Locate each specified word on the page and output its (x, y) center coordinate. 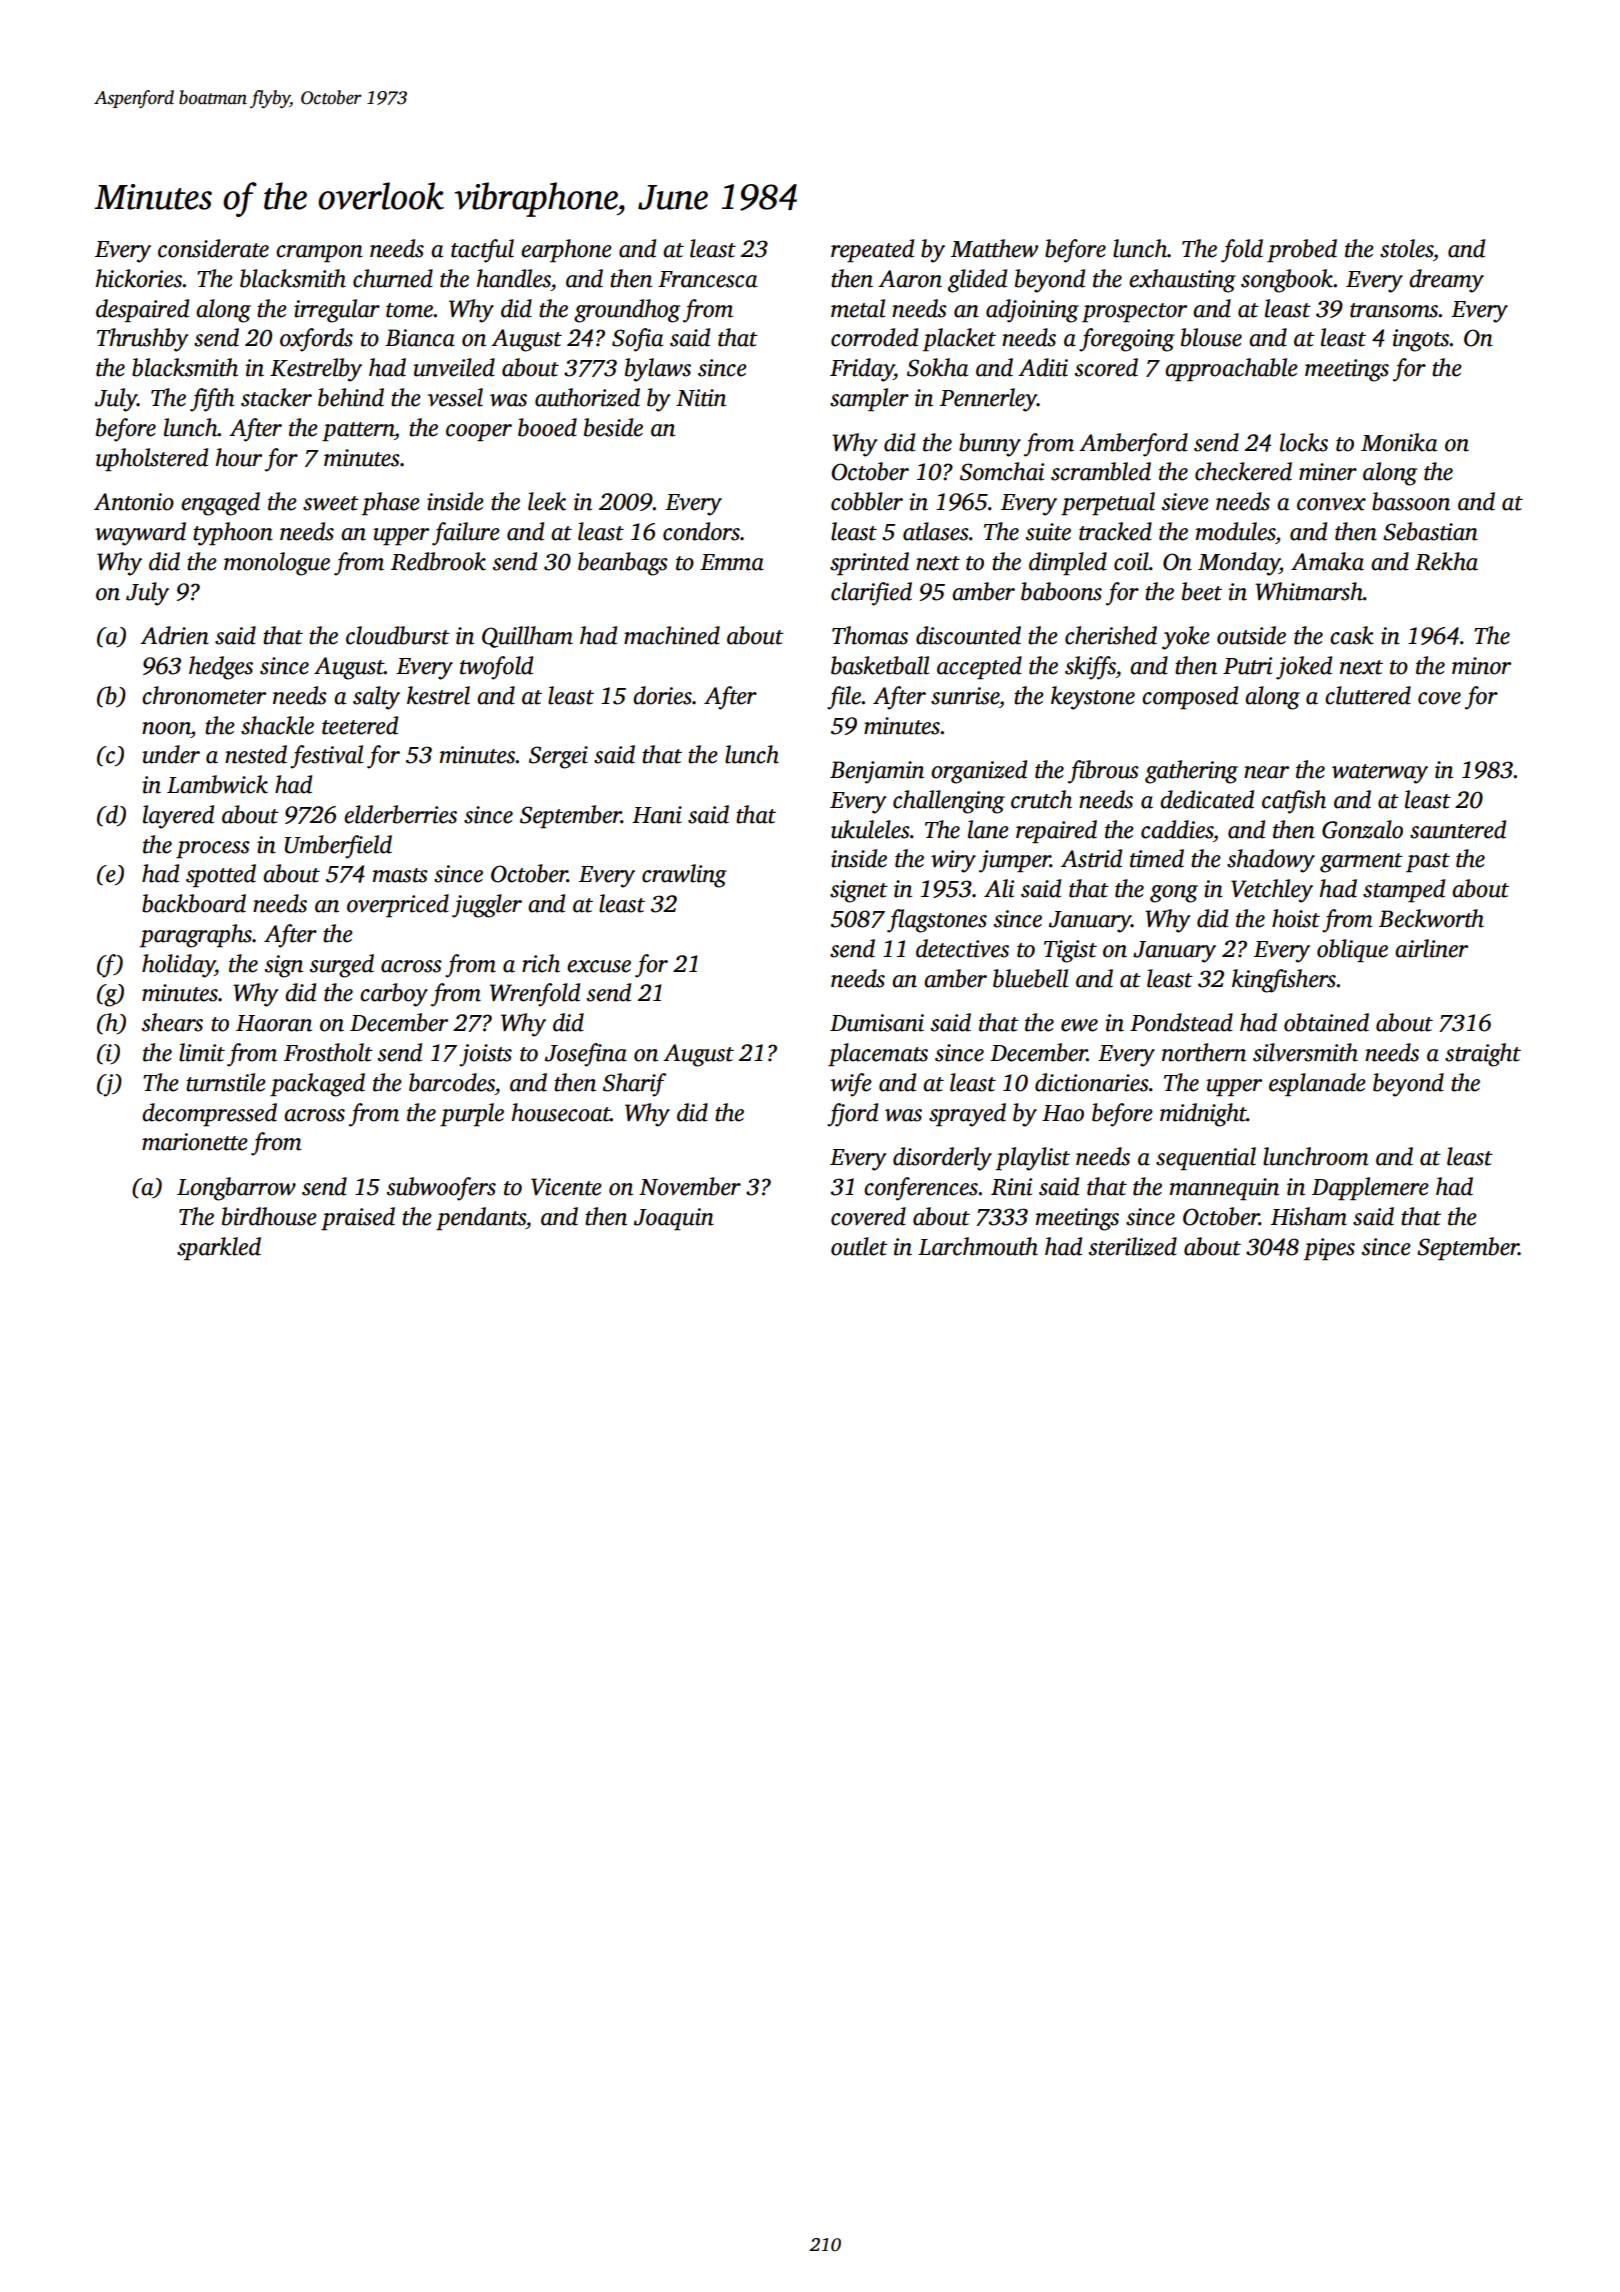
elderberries (400, 814)
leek (547, 501)
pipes (1329, 1249)
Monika (1399, 442)
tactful (482, 251)
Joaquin (674, 1219)
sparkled (219, 1248)
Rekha (1446, 561)
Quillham (527, 637)
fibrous (1103, 772)
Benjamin (877, 772)
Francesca (707, 279)
